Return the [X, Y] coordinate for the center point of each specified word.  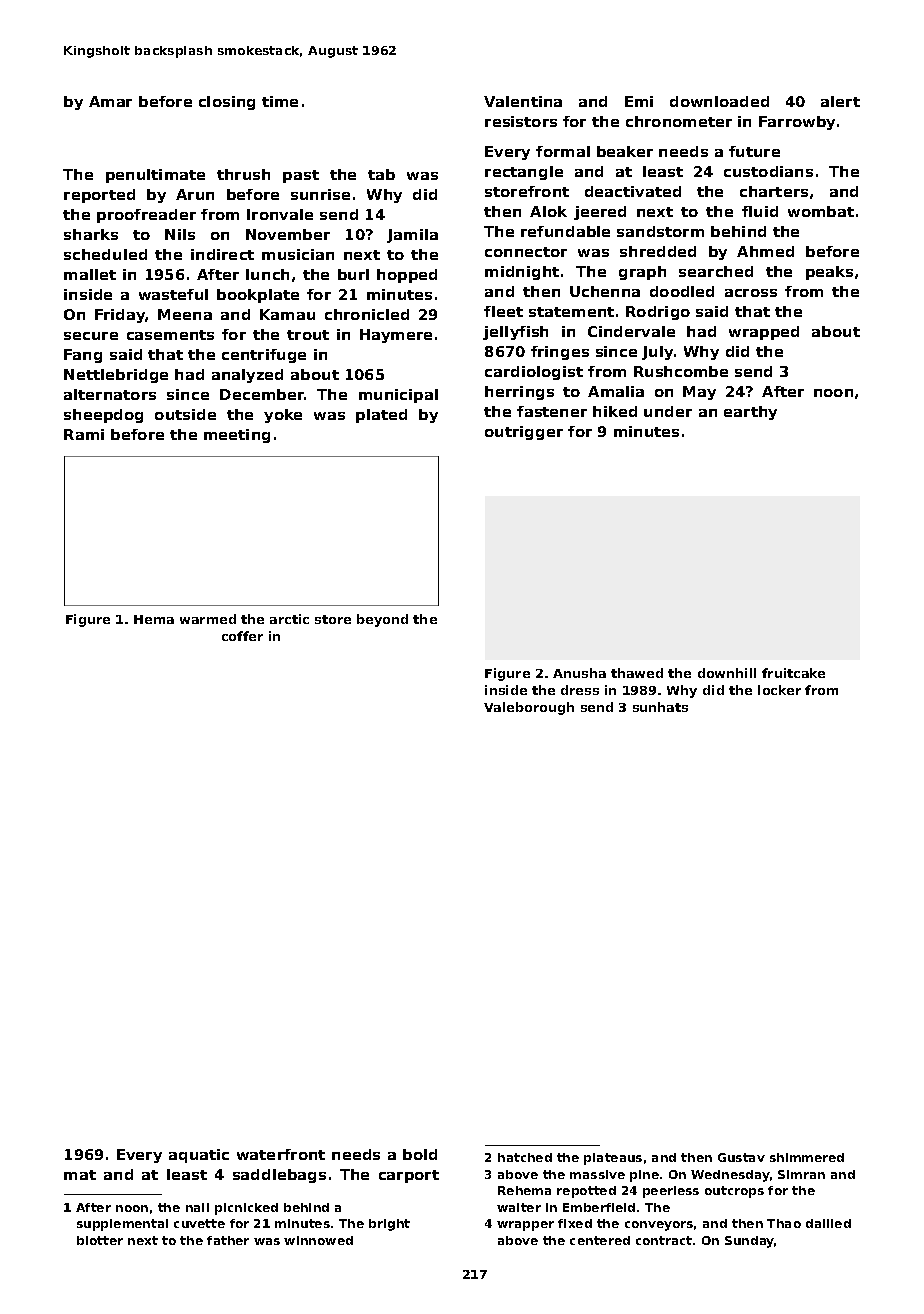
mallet [90, 274]
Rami [84, 434]
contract [664, 1240]
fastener [552, 411]
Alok [548, 211]
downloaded [719, 101]
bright [389, 1225]
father [228, 1240]
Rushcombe [681, 371]
